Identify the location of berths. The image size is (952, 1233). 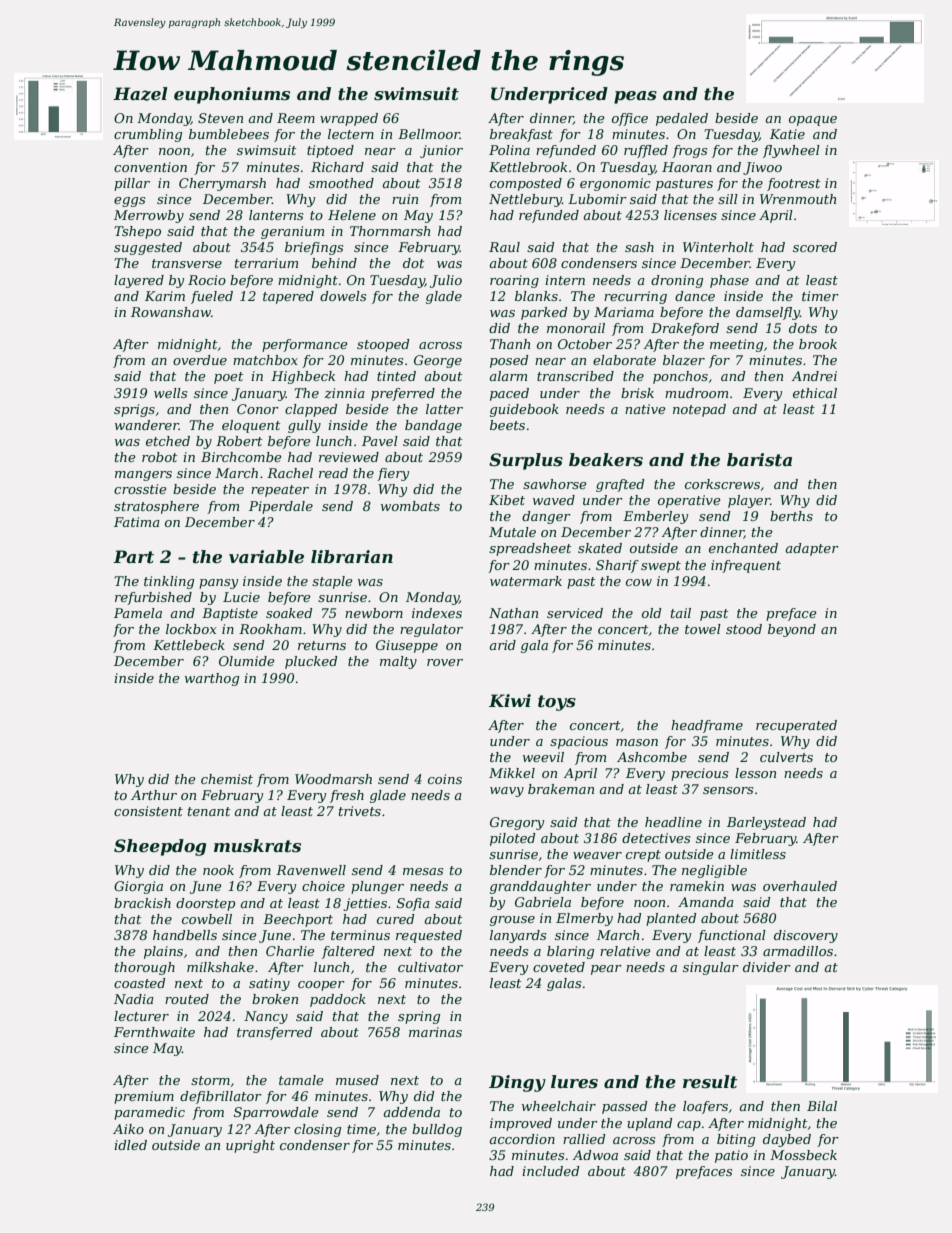
(791, 516).
